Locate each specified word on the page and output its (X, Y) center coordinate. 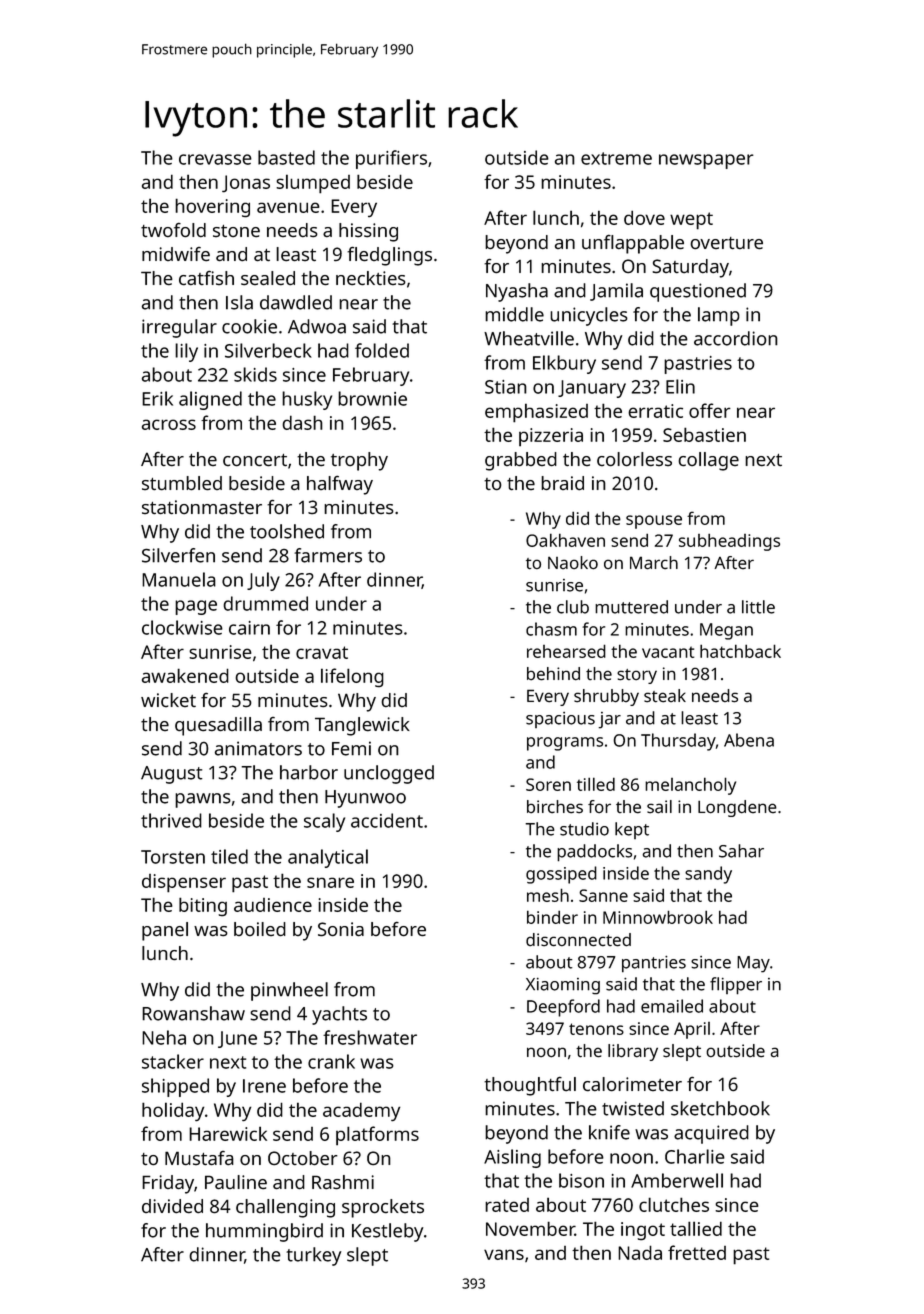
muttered (631, 607)
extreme (616, 158)
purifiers (391, 159)
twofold (173, 230)
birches (555, 807)
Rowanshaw (193, 1013)
